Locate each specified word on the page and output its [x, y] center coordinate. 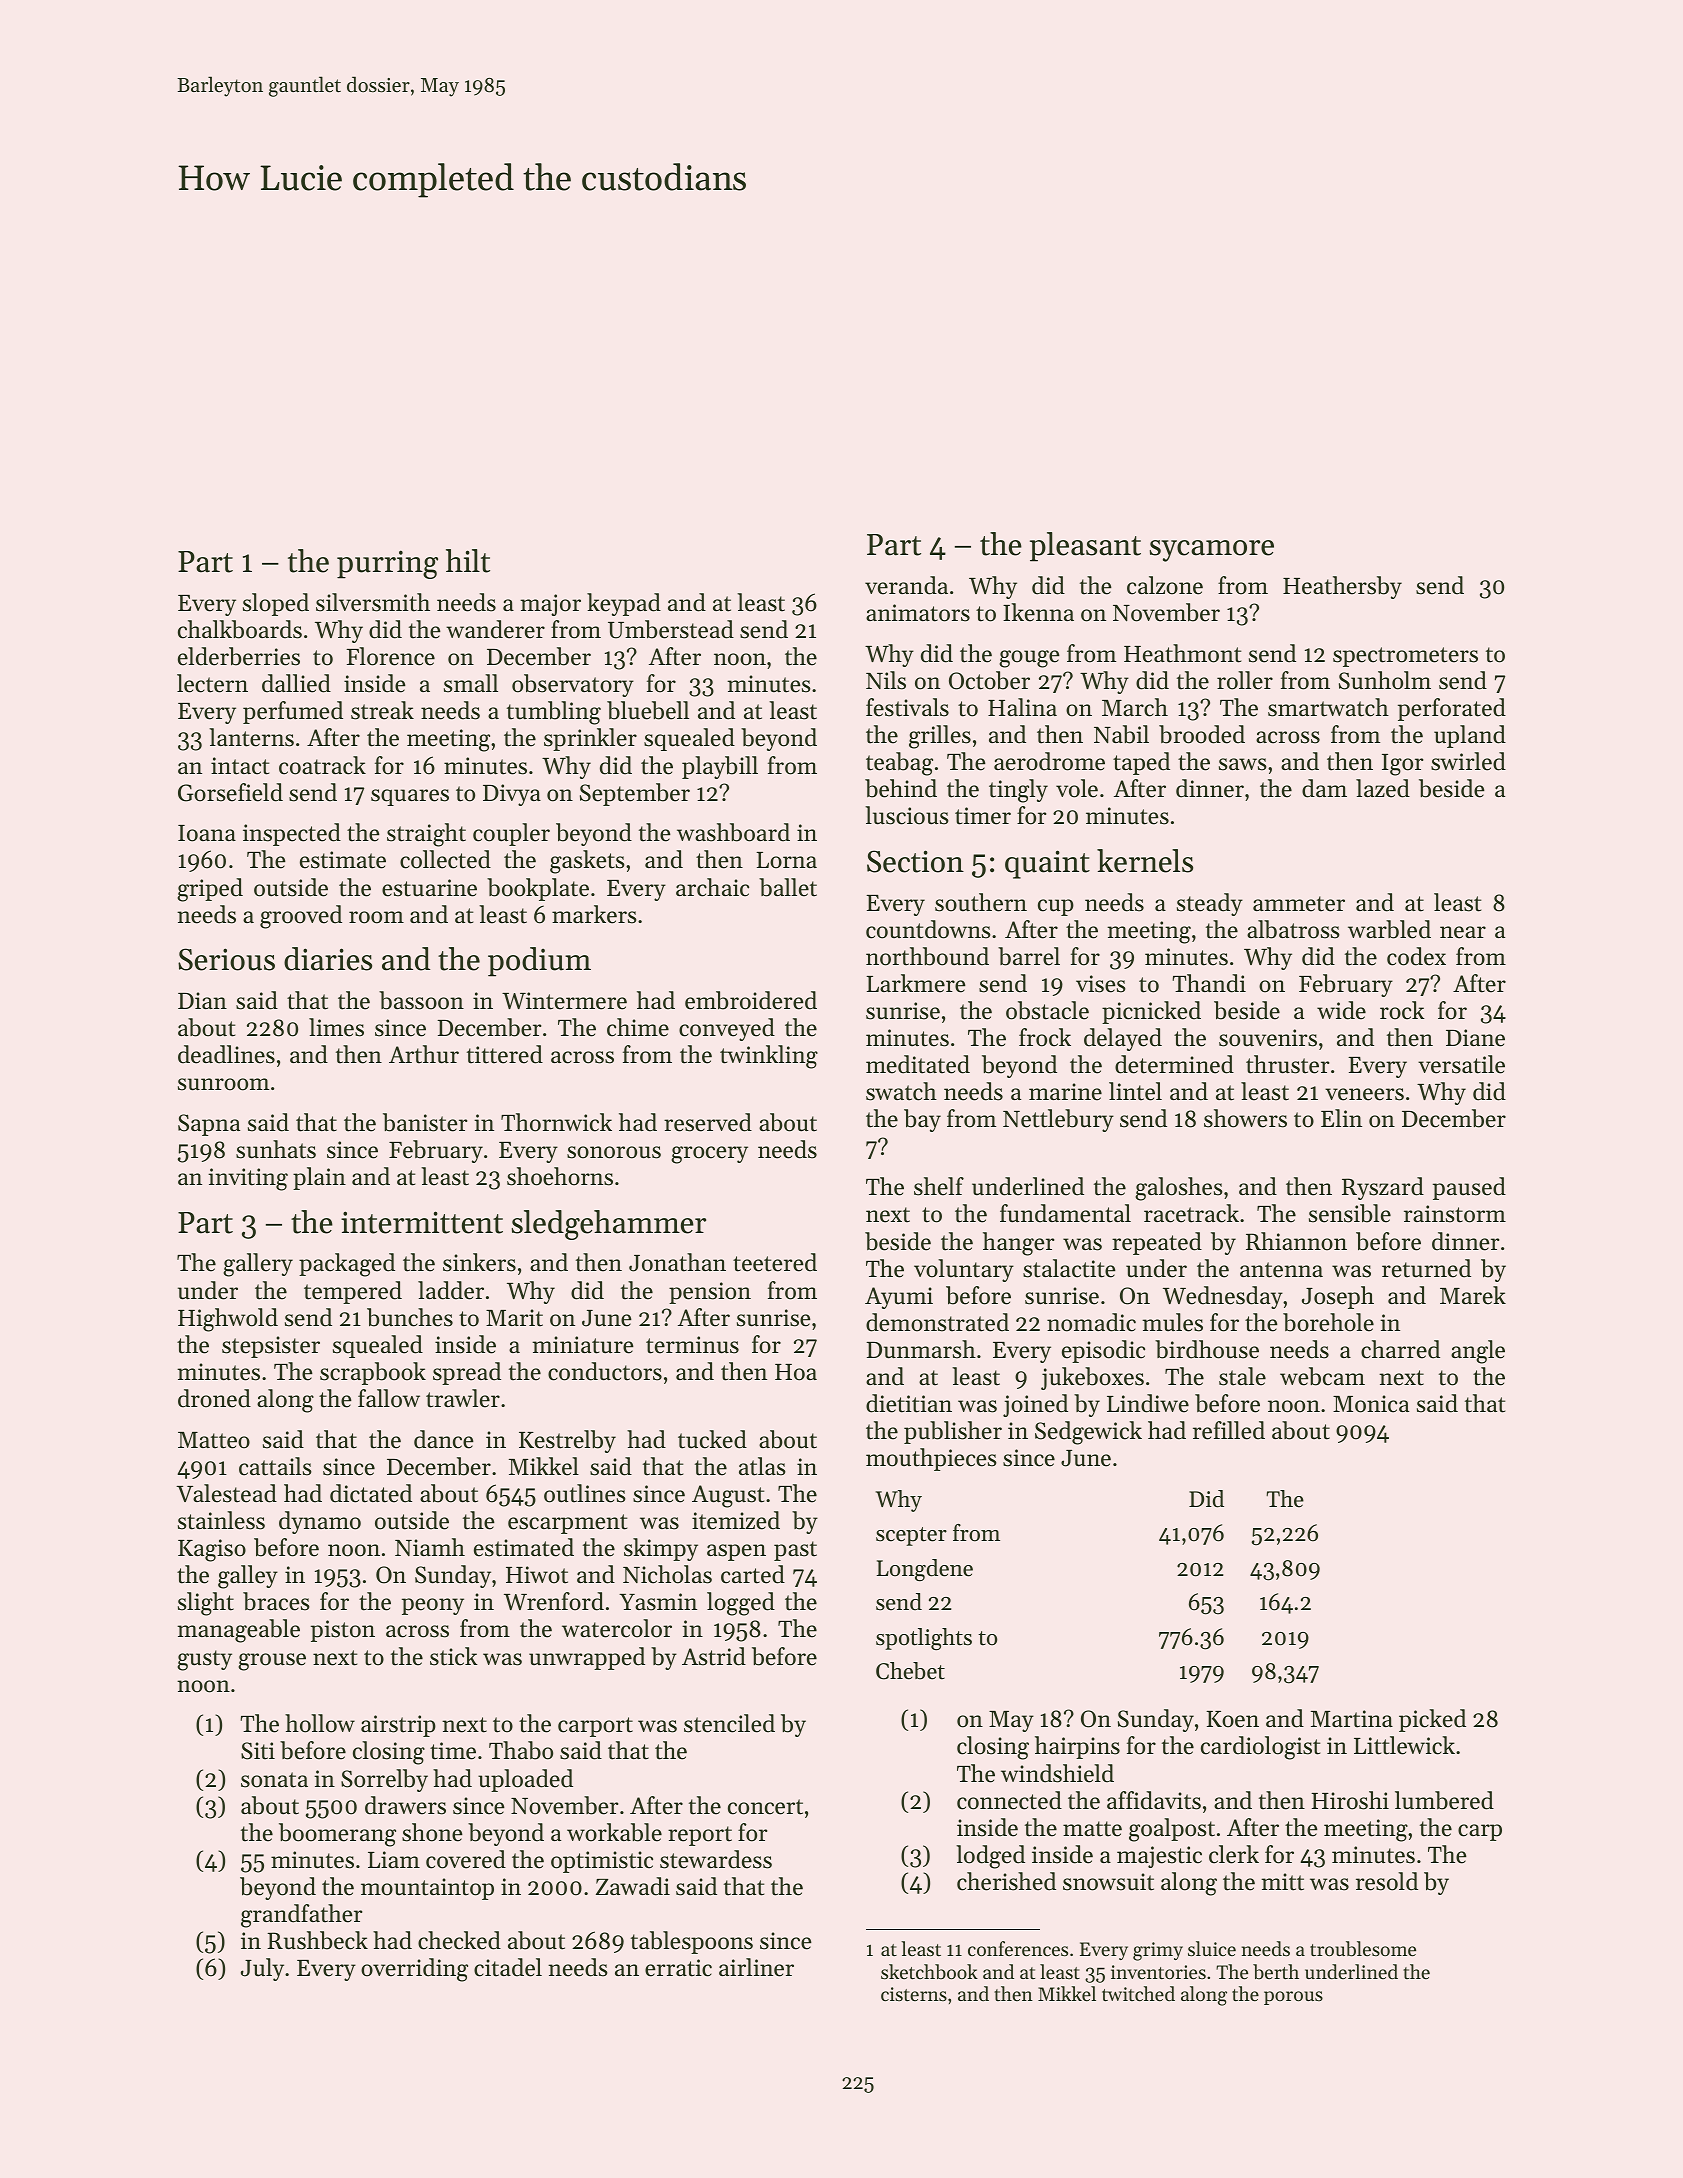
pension [710, 1293]
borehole [1328, 1322]
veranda [906, 585]
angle [1478, 1352]
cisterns [914, 1994]
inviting [248, 1179]
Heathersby [1342, 587]
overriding [414, 1970]
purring [387, 564]
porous [1293, 1998]
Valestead [226, 1493]
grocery [709, 1155]
